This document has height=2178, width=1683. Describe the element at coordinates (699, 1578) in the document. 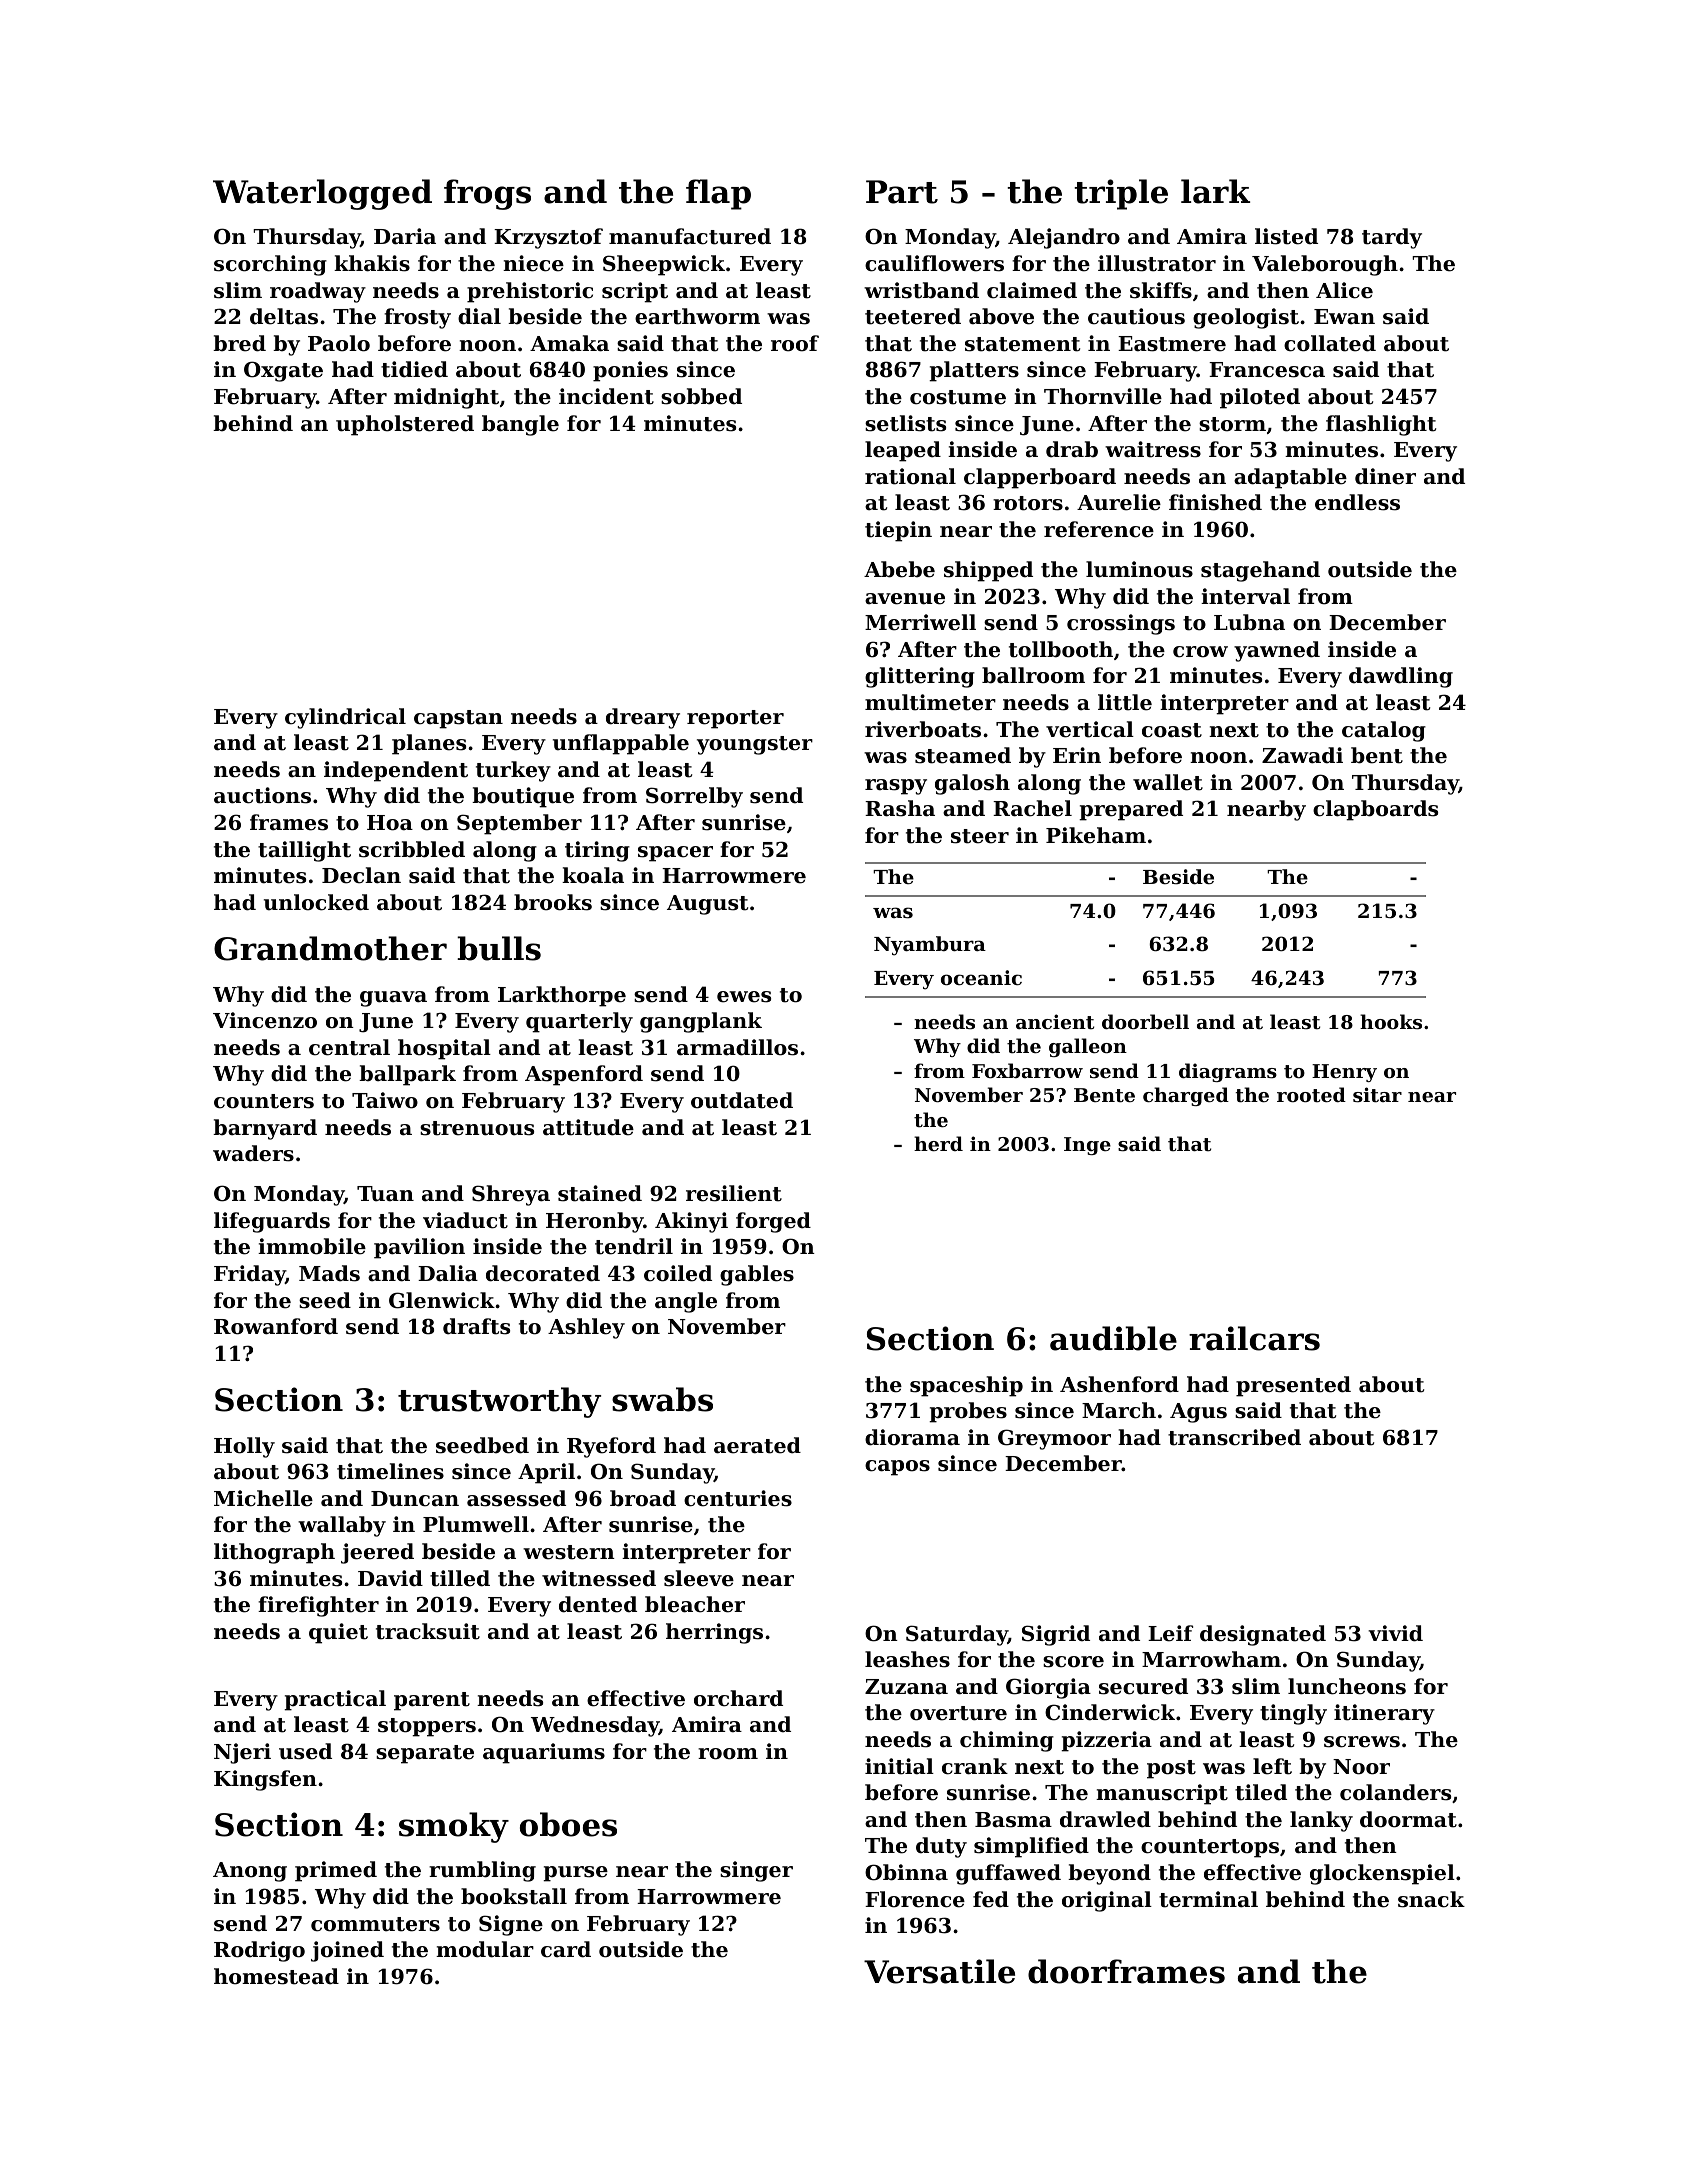

I see `sleeve` at that location.
